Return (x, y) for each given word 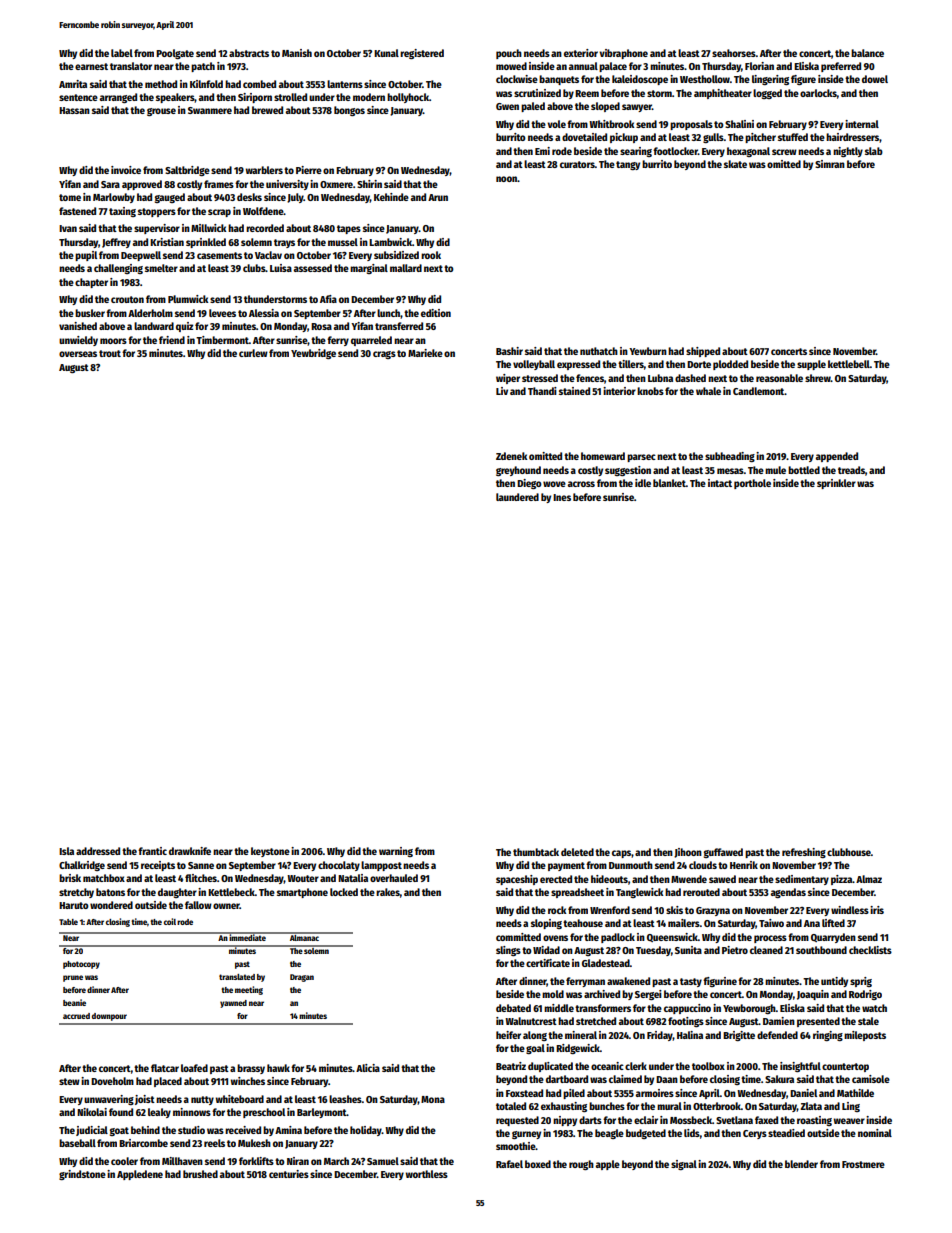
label (122, 53)
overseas (78, 354)
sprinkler (836, 484)
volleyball (534, 365)
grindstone (82, 1175)
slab (874, 151)
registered (422, 54)
